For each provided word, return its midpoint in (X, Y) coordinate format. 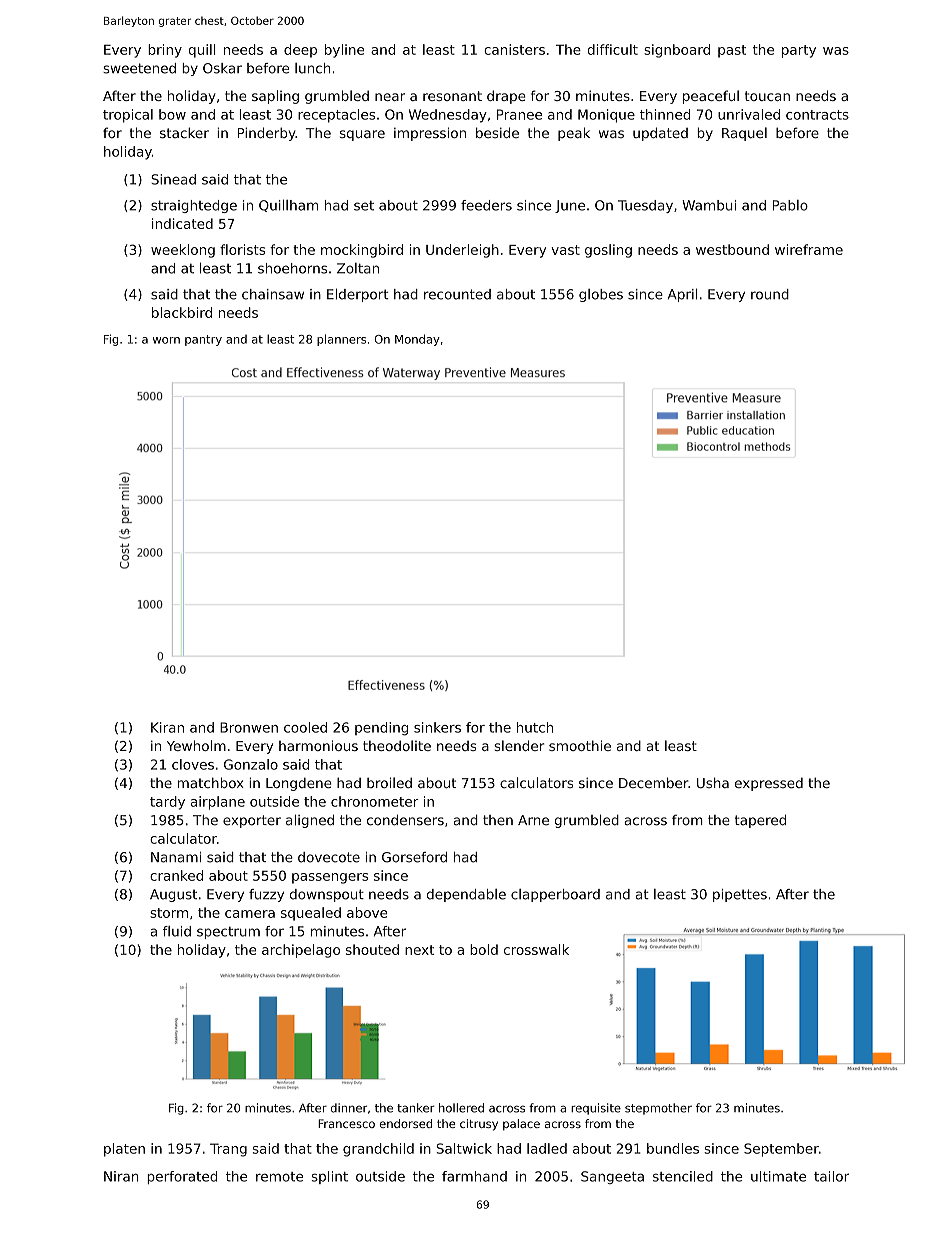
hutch (535, 727)
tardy (167, 803)
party (799, 51)
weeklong (183, 251)
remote (279, 1177)
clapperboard (555, 895)
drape (506, 97)
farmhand (474, 1176)
